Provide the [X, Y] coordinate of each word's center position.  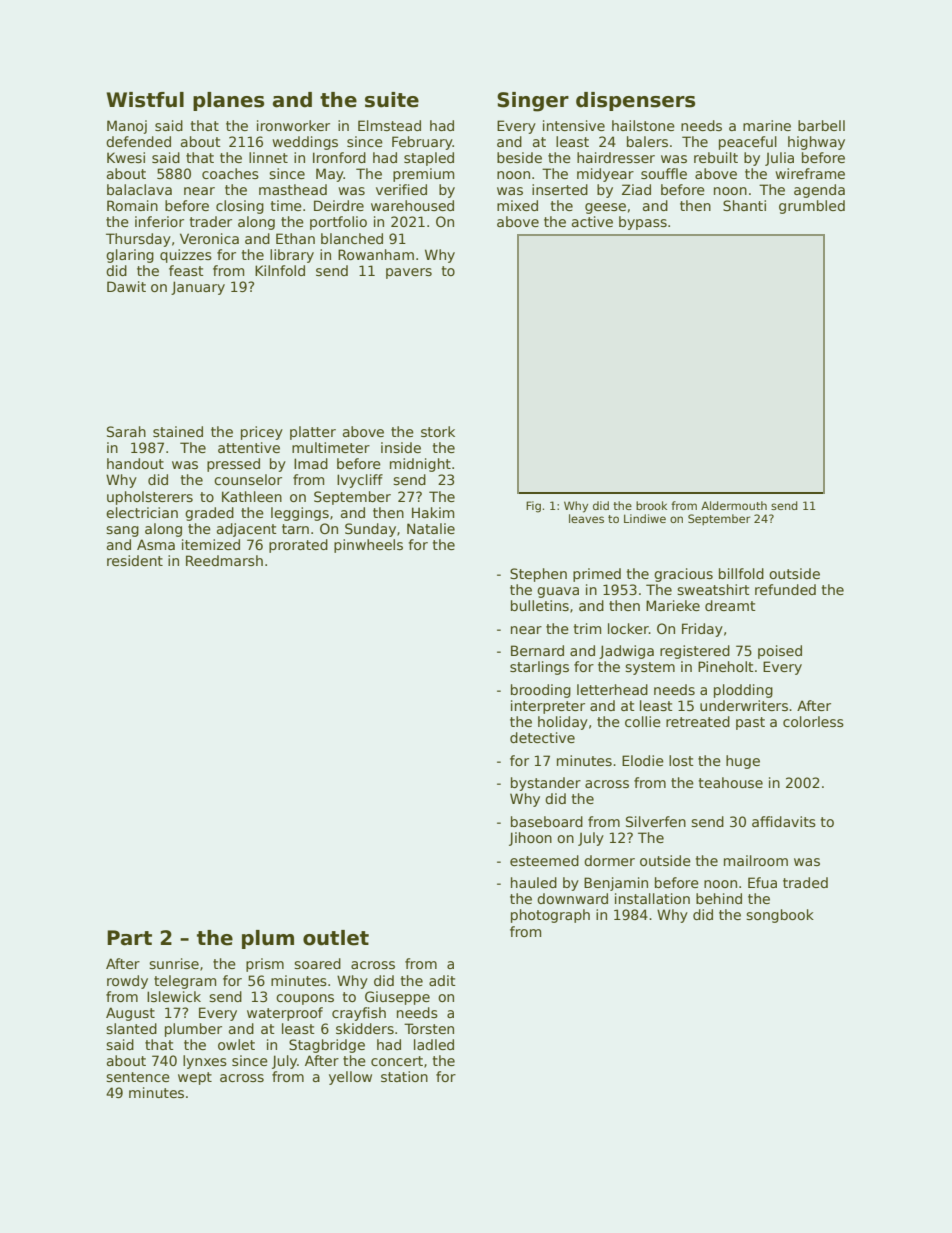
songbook [780, 916]
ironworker [293, 125]
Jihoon [530, 839]
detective [542, 737]
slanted [131, 1028]
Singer [533, 102]
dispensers [635, 101]
